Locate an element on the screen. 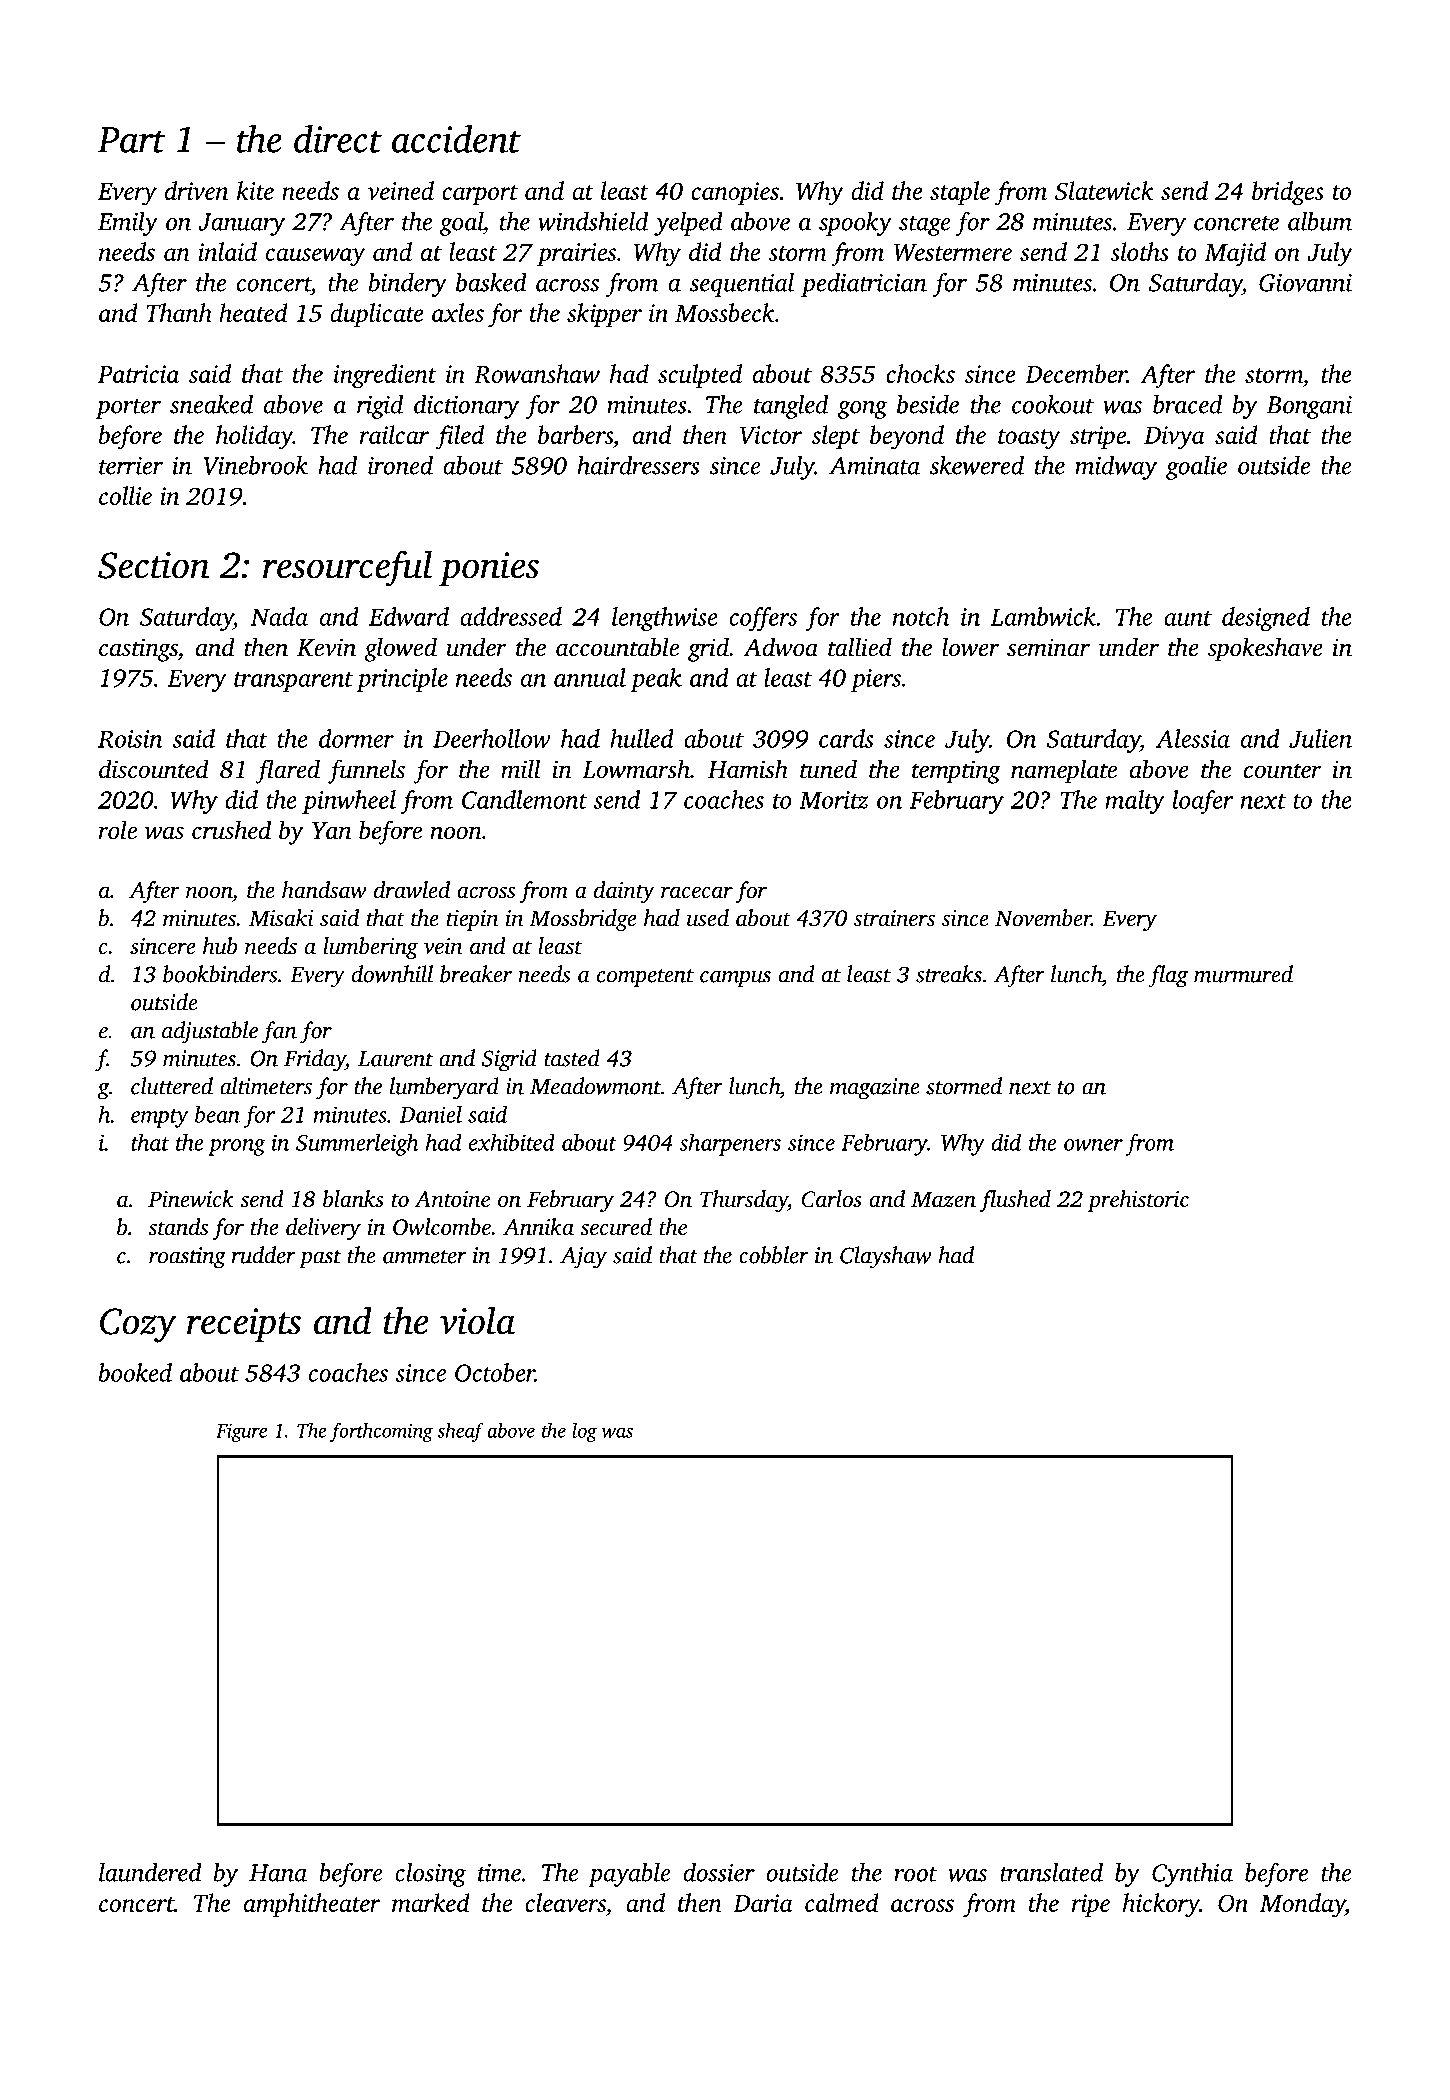 Image resolution: width=1450 pixels, height=2100 pixels. sequential is located at coordinates (742, 285).
